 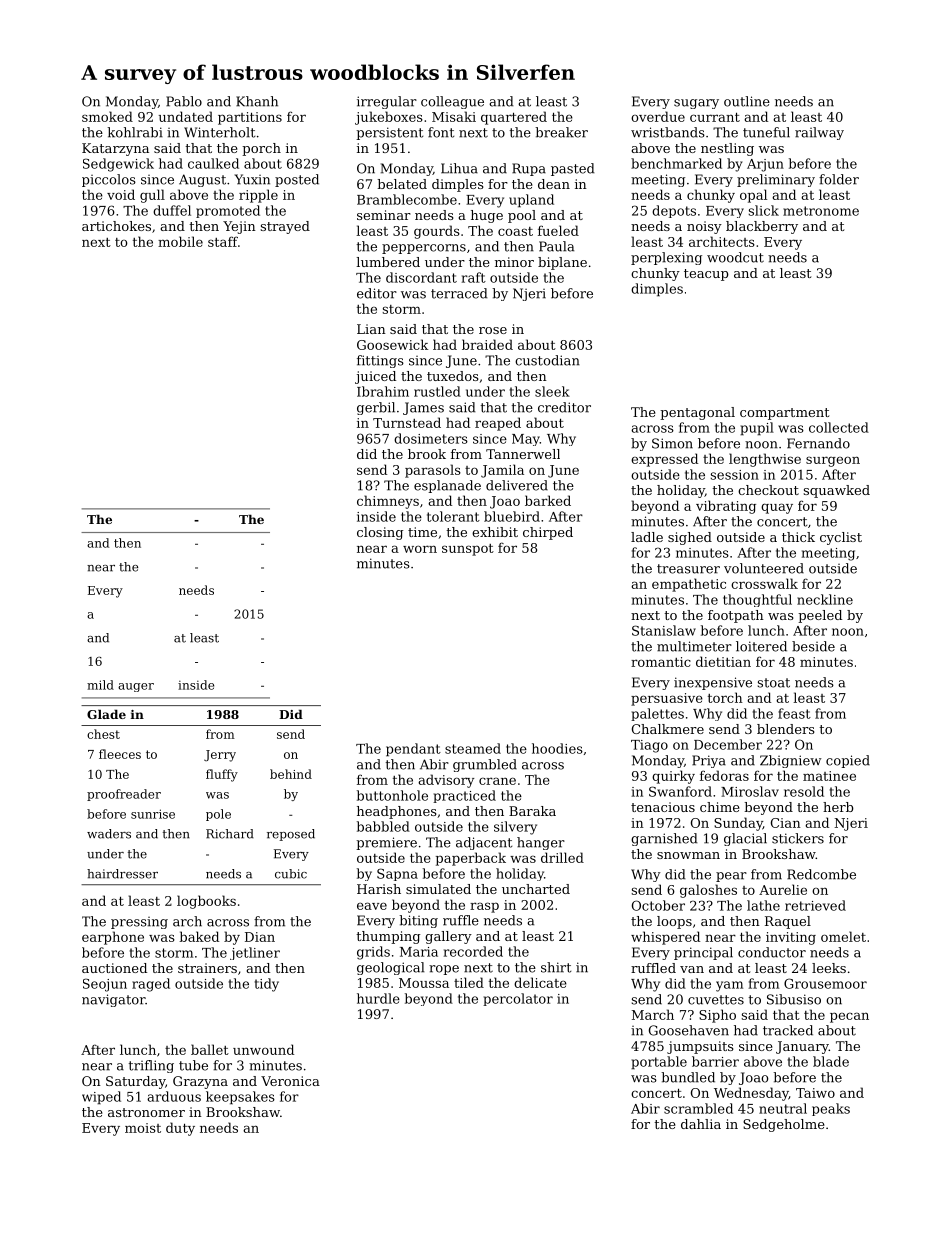 What do you see at coordinates (696, 104) in the screenshot?
I see `sugary` at bounding box center [696, 104].
